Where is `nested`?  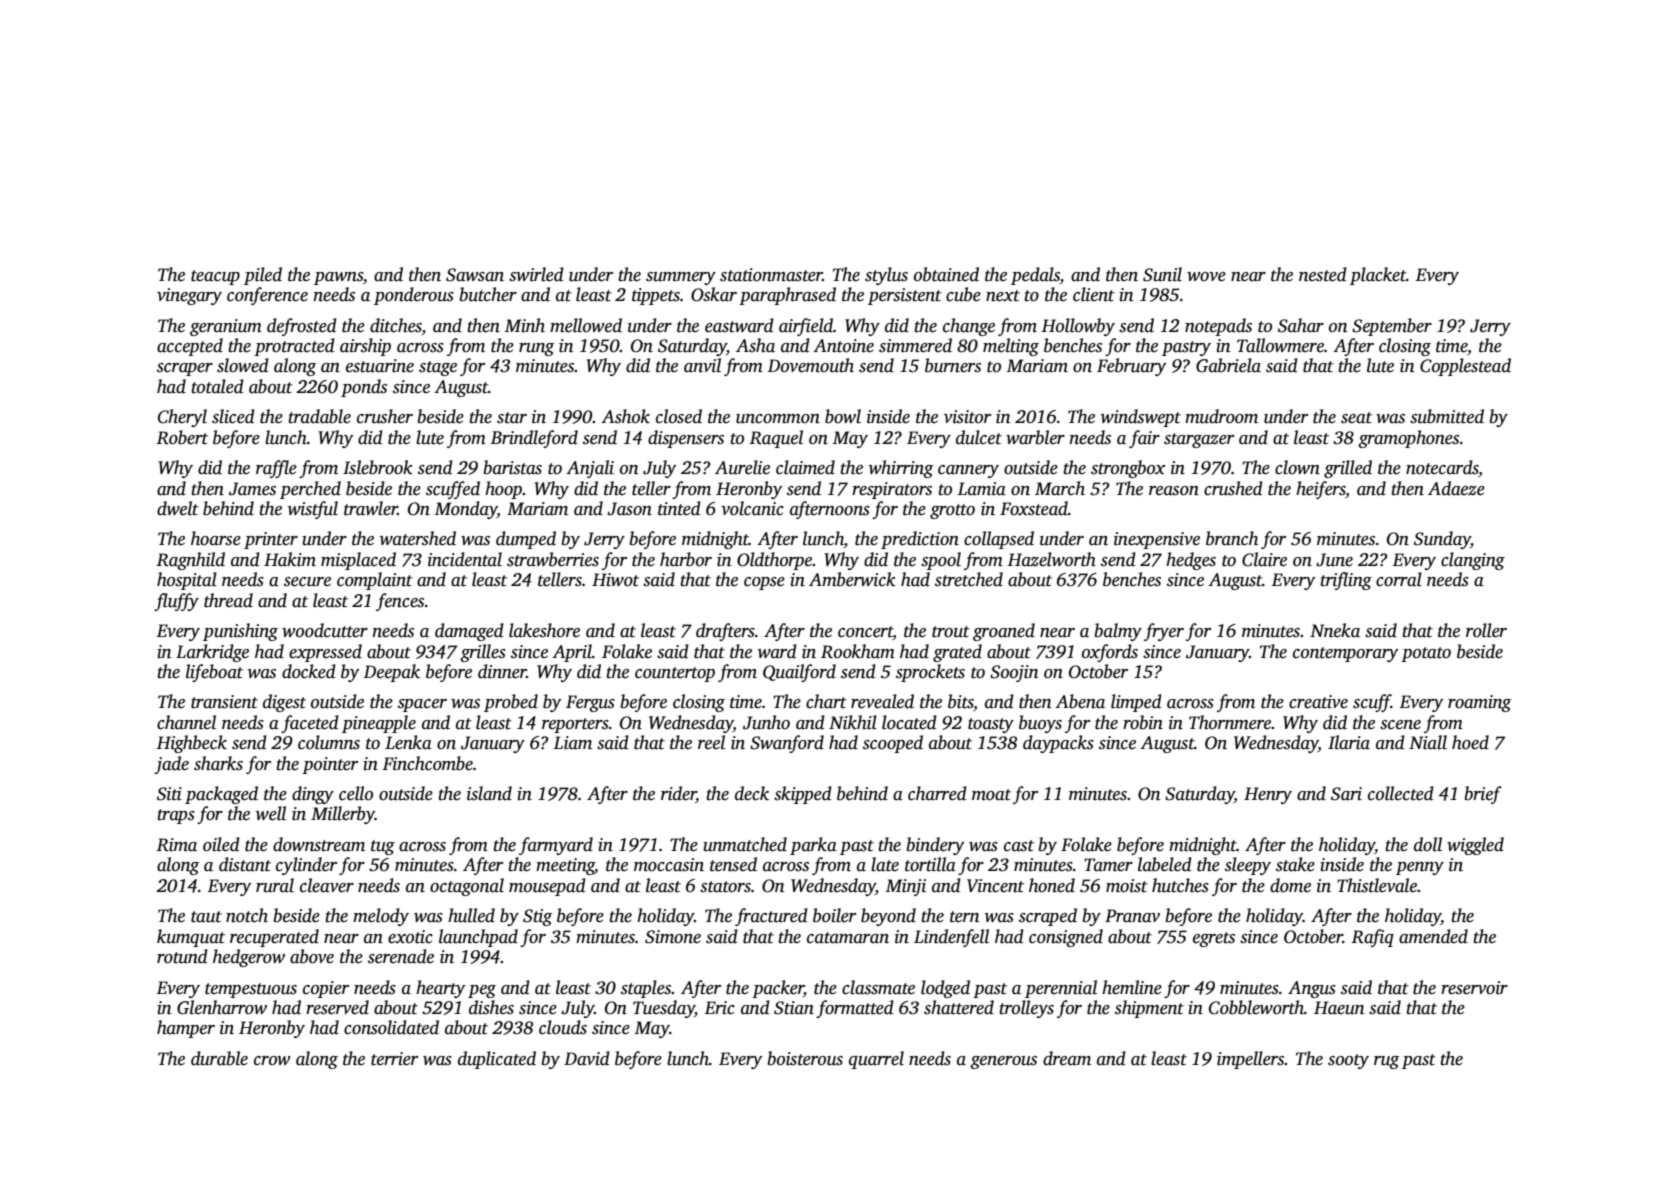 nested is located at coordinates (1323, 274).
